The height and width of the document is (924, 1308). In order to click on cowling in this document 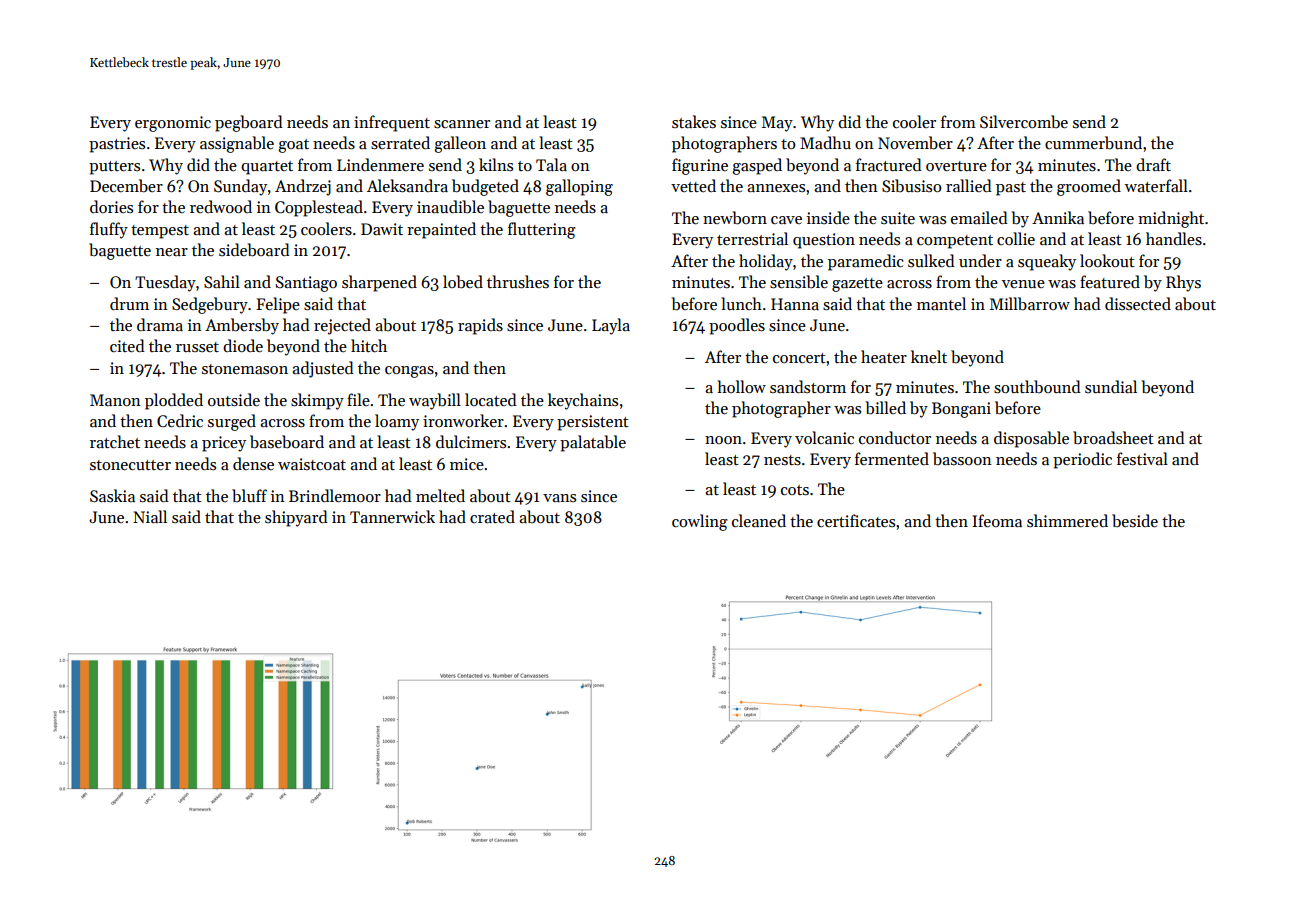, I will do `click(700, 522)`.
